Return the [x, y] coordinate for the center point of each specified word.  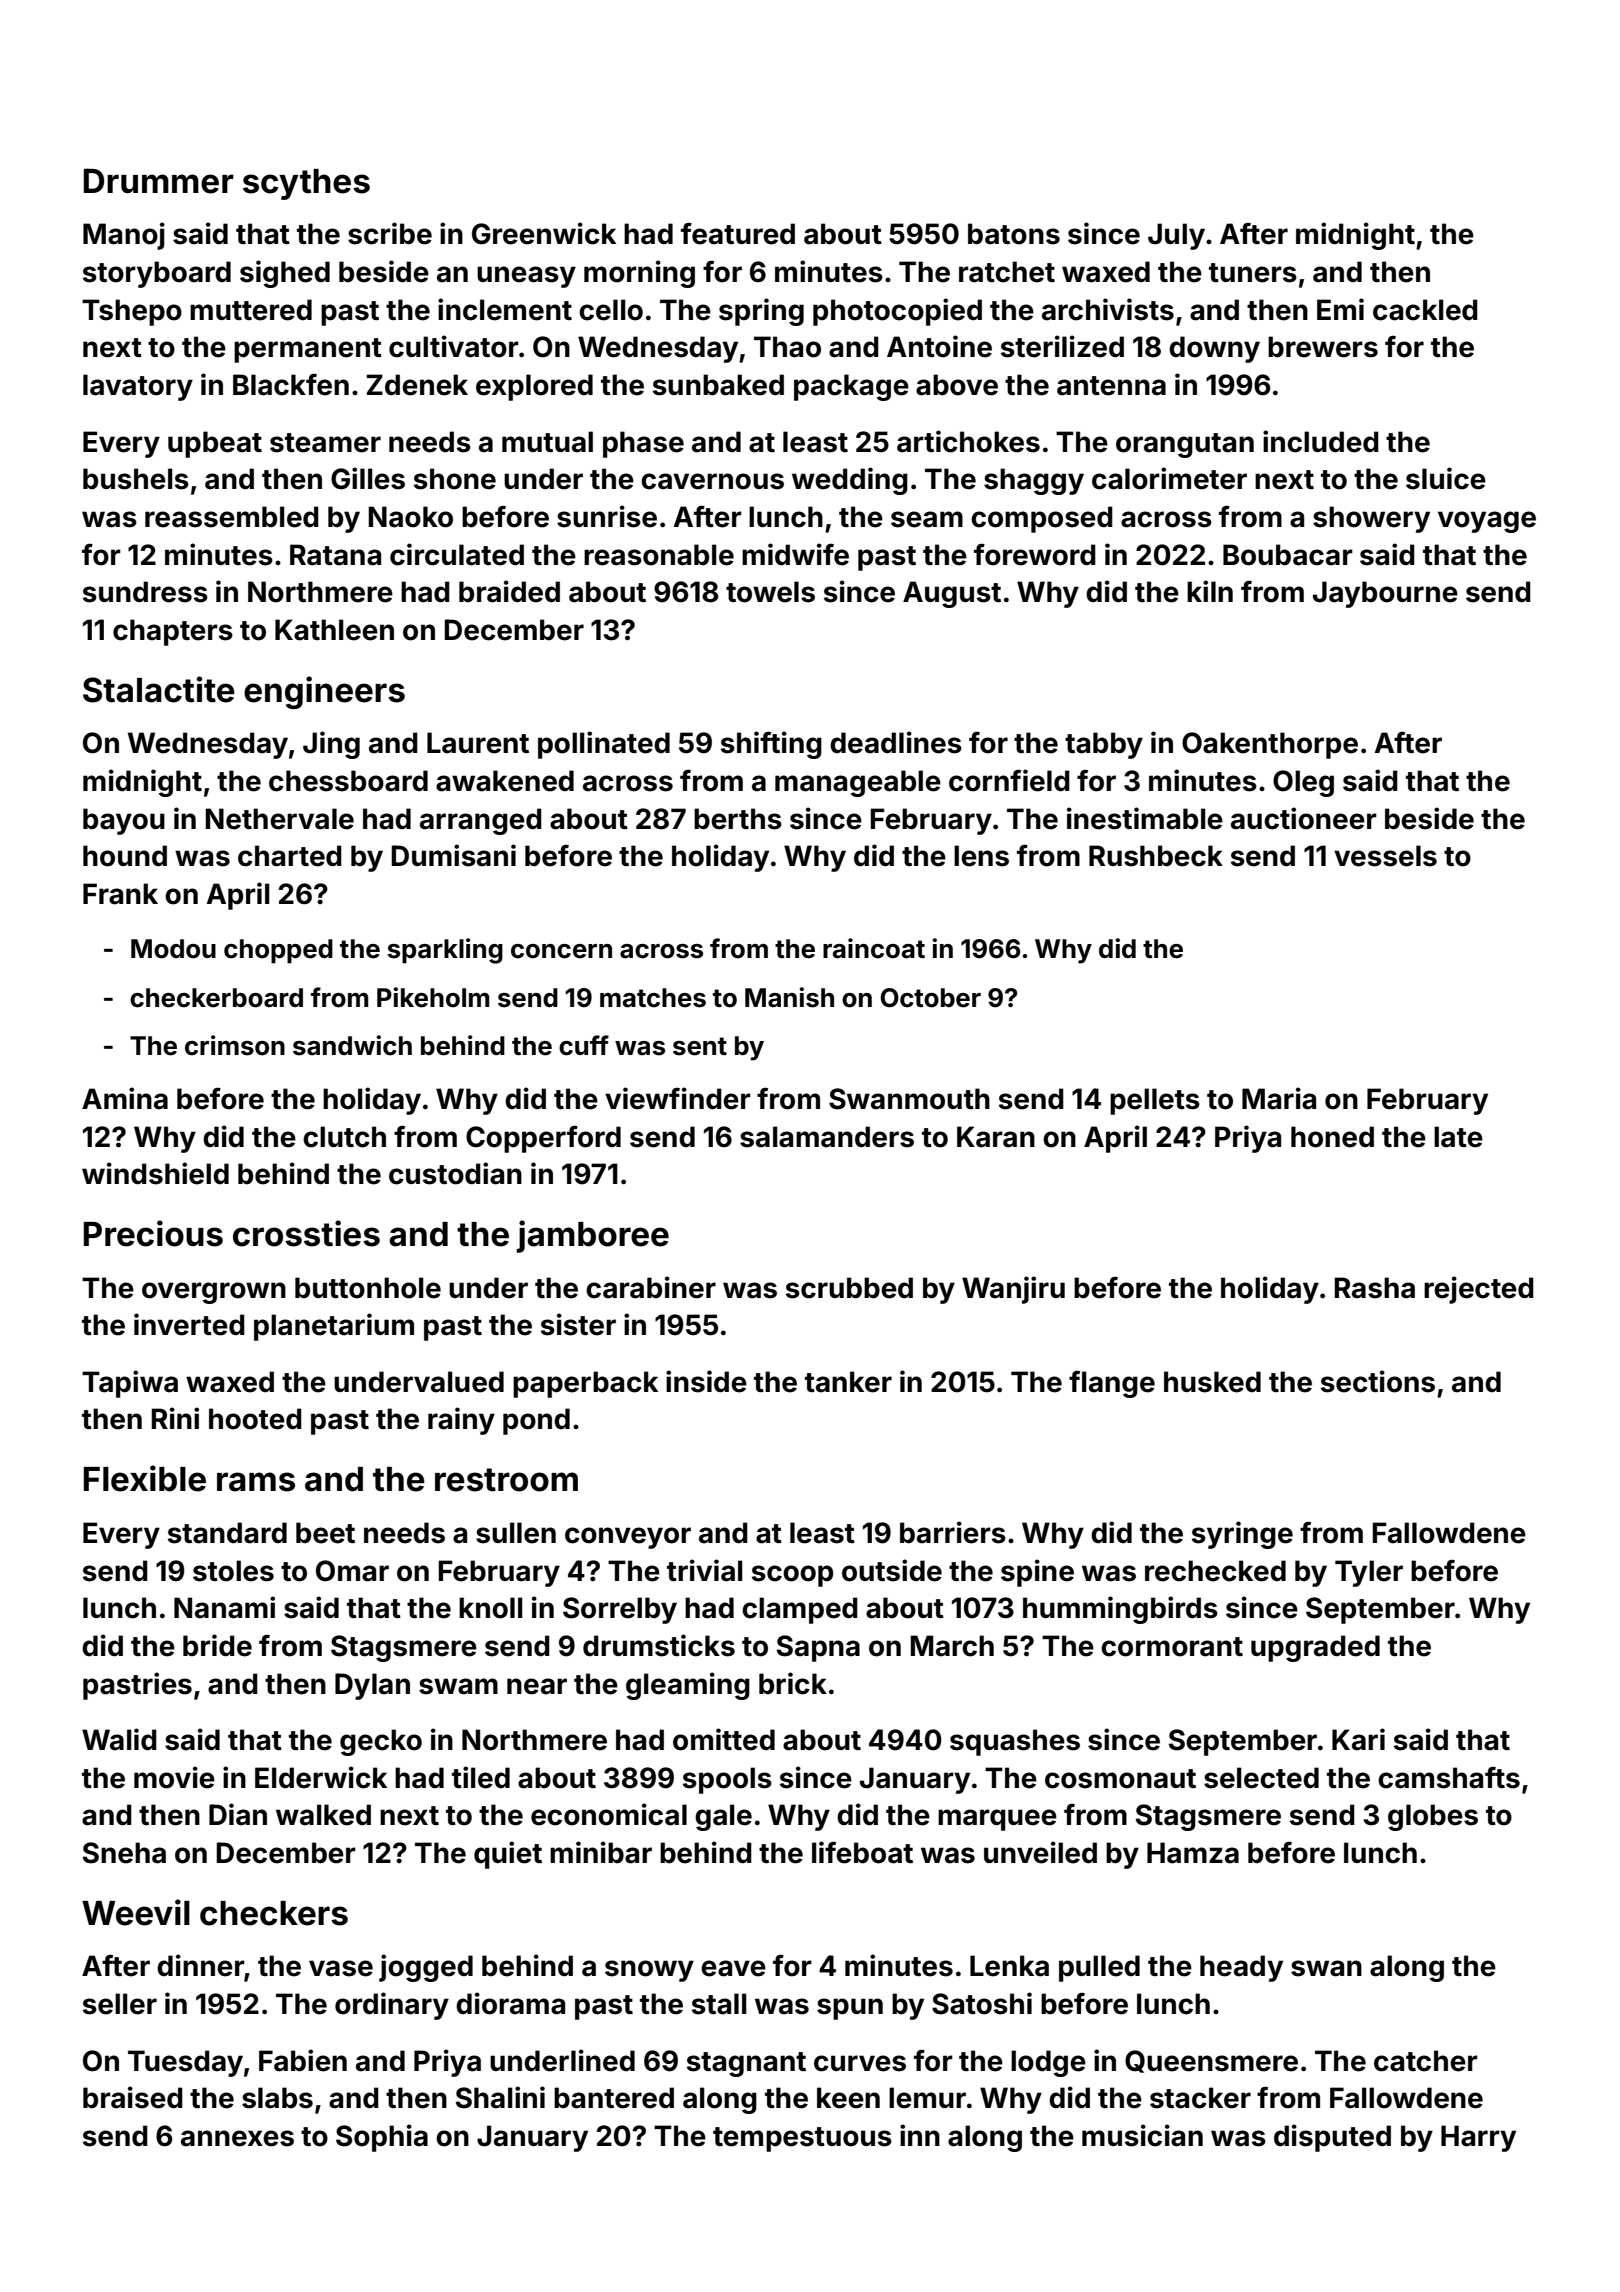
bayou [124, 821]
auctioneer [1304, 818]
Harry [1478, 2138]
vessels [1385, 856]
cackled [1425, 310]
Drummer [159, 181]
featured [738, 234]
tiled [481, 1777]
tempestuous [802, 2139]
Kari [1358, 1739]
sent [700, 1046]
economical [609, 1814]
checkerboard [216, 998]
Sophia [382, 2138]
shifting [771, 745]
